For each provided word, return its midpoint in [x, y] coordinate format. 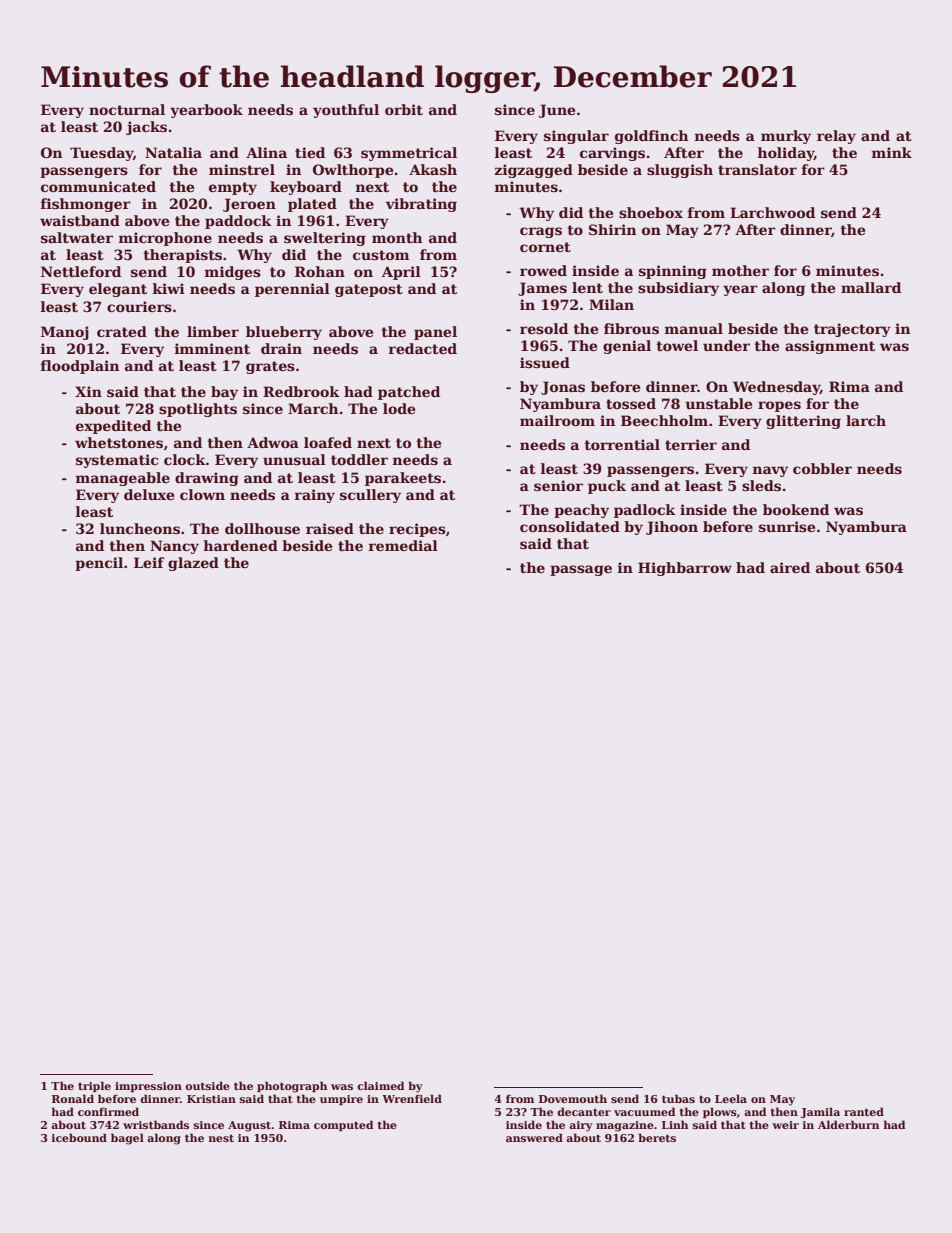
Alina [266, 152]
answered [534, 1137]
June [557, 111]
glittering [803, 422]
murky [786, 137]
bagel [127, 1139]
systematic [117, 461]
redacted [423, 348]
